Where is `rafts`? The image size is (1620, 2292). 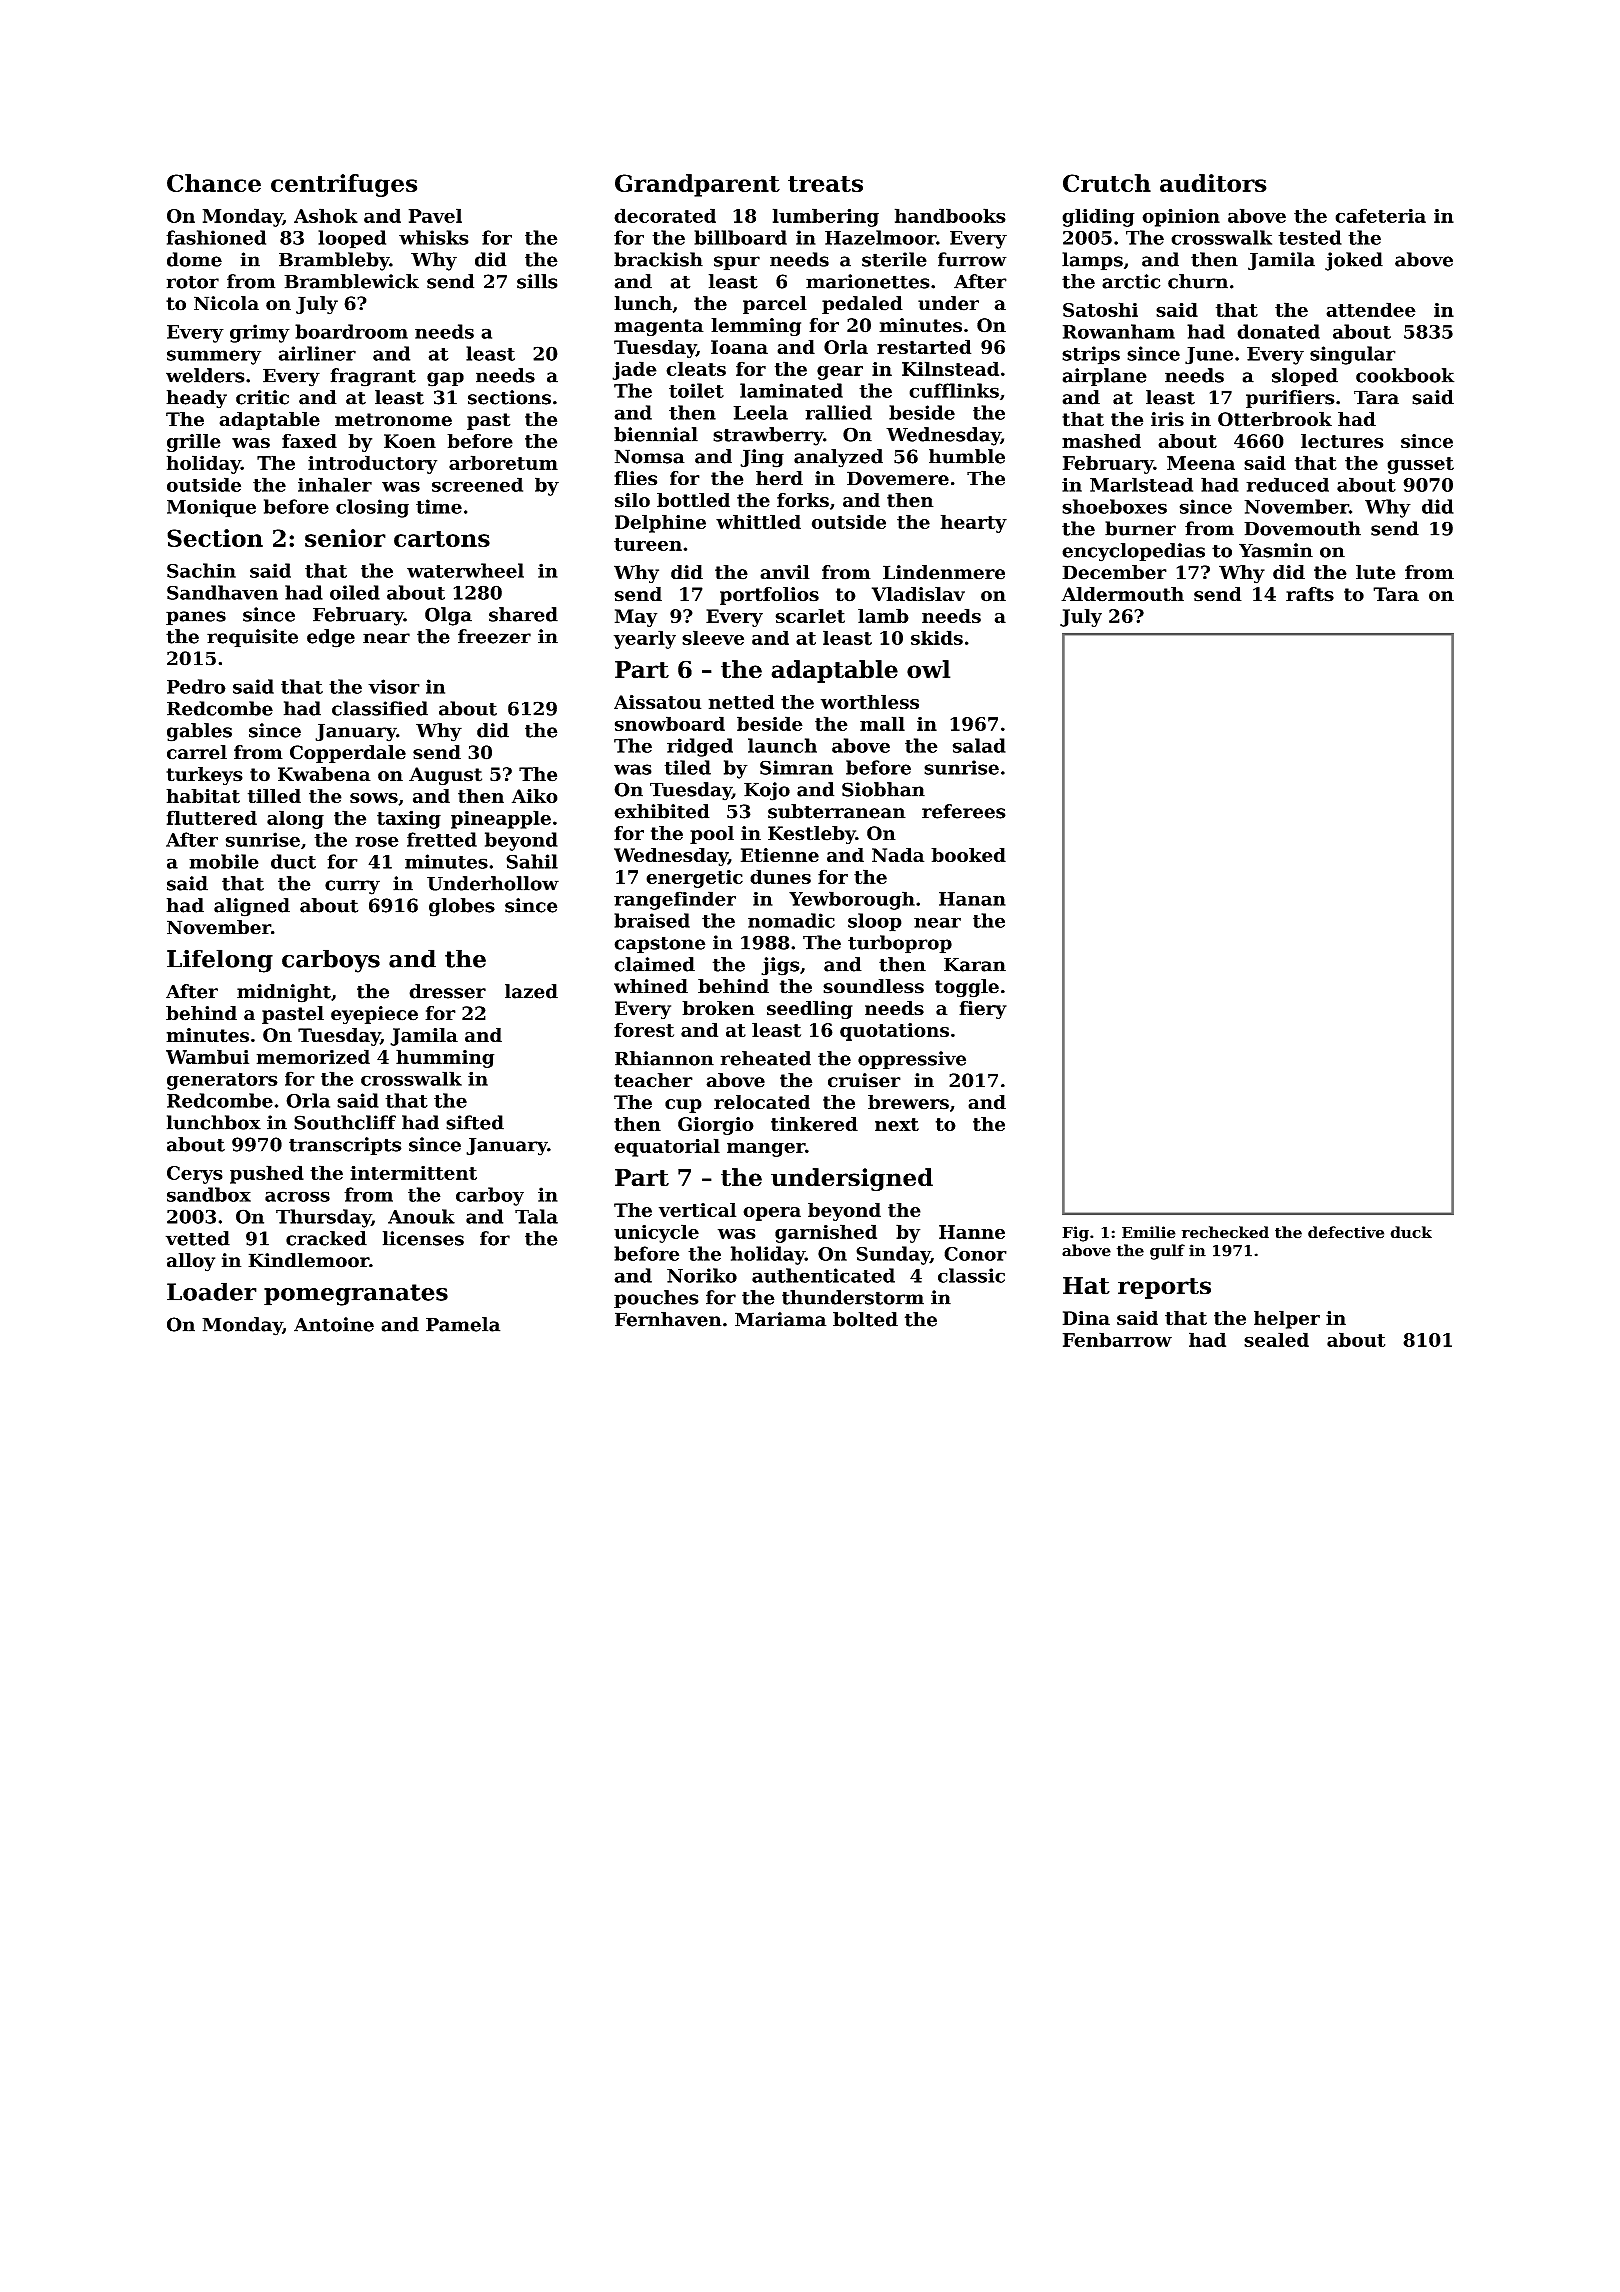
rafts is located at coordinates (1310, 594).
